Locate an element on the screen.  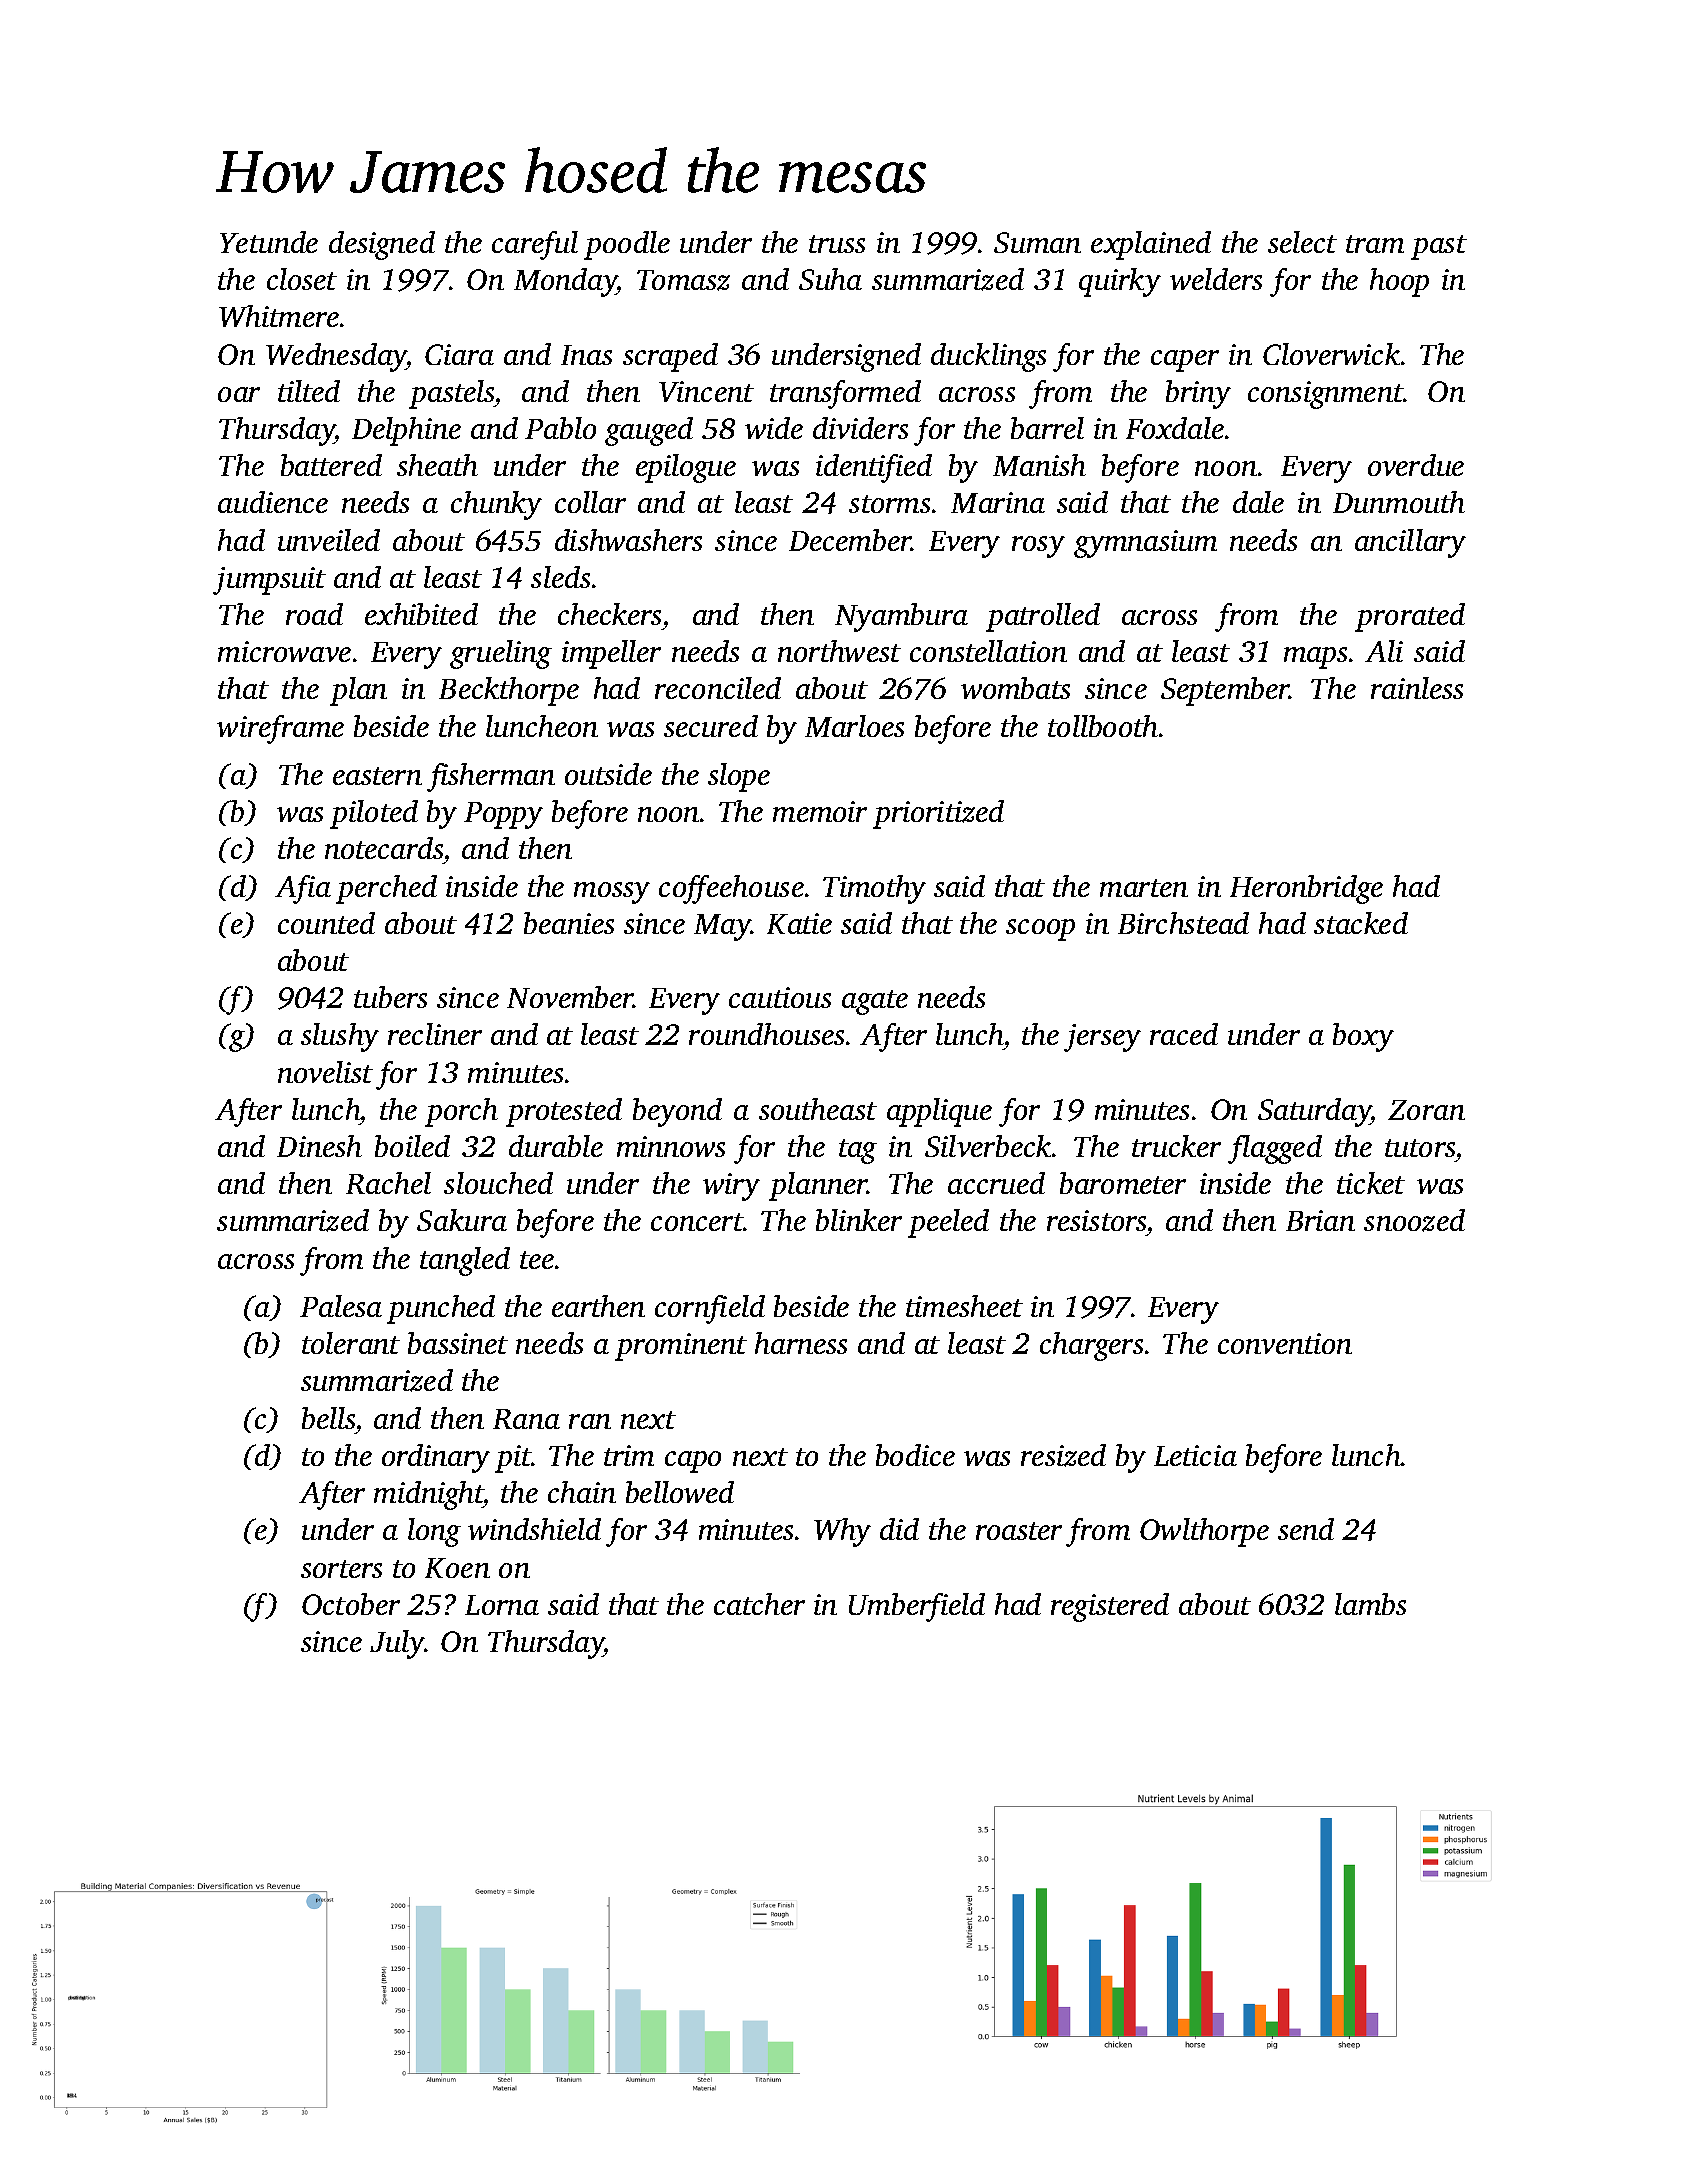
prioritized is located at coordinates (938, 814).
